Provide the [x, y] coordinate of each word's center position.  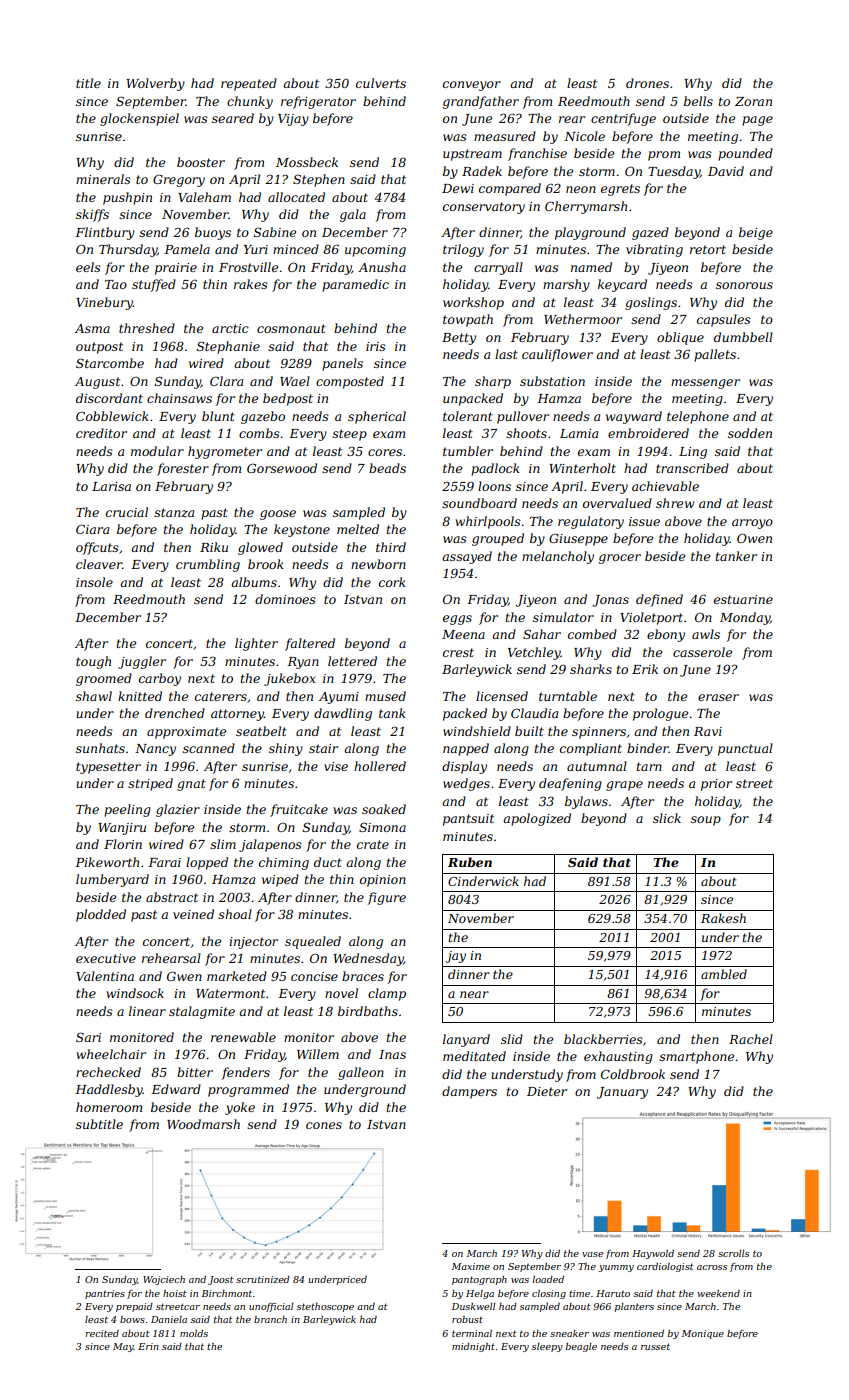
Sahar [542, 634]
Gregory [179, 180]
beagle [581, 1347]
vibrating [654, 250]
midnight [473, 1347]
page [757, 121]
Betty [459, 339]
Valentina [105, 976]
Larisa [111, 486]
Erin [148, 1346]
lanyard [466, 1040]
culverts [381, 83]
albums [254, 582]
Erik [645, 669]
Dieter [547, 1091]
